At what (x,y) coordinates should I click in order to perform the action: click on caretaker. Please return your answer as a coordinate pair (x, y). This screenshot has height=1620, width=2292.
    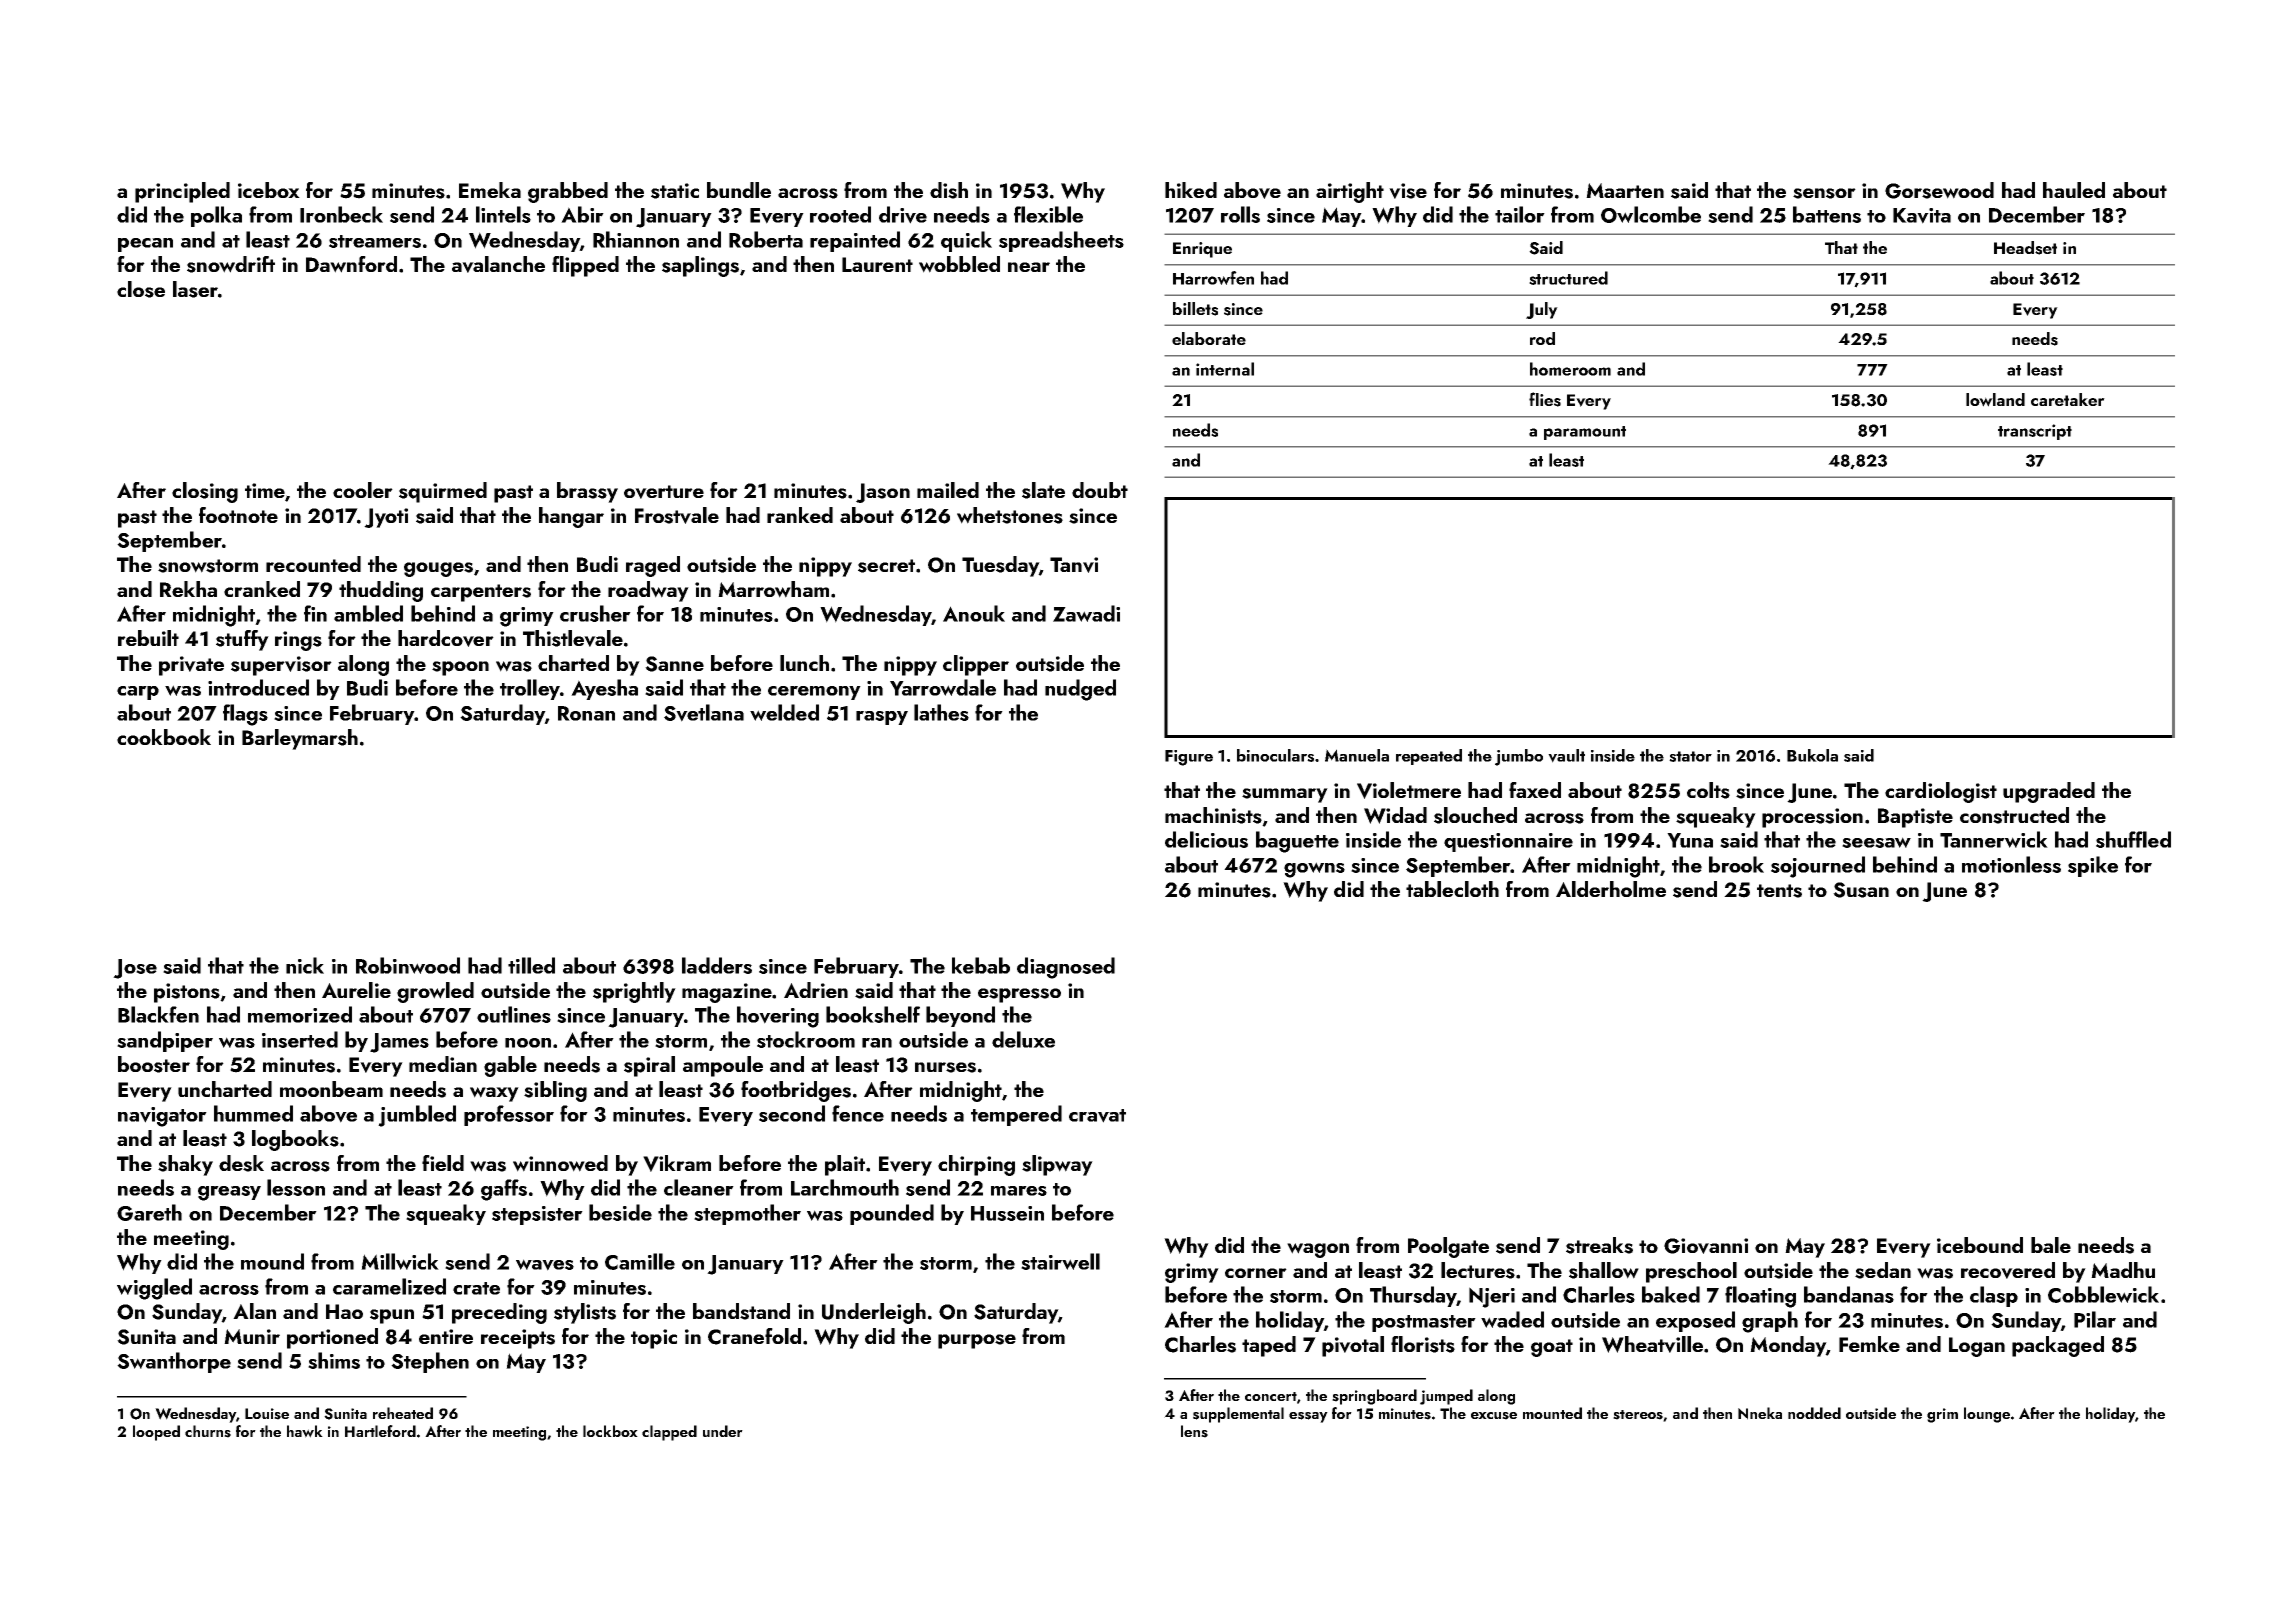
    Looking at the image, I should click on (2068, 399).
